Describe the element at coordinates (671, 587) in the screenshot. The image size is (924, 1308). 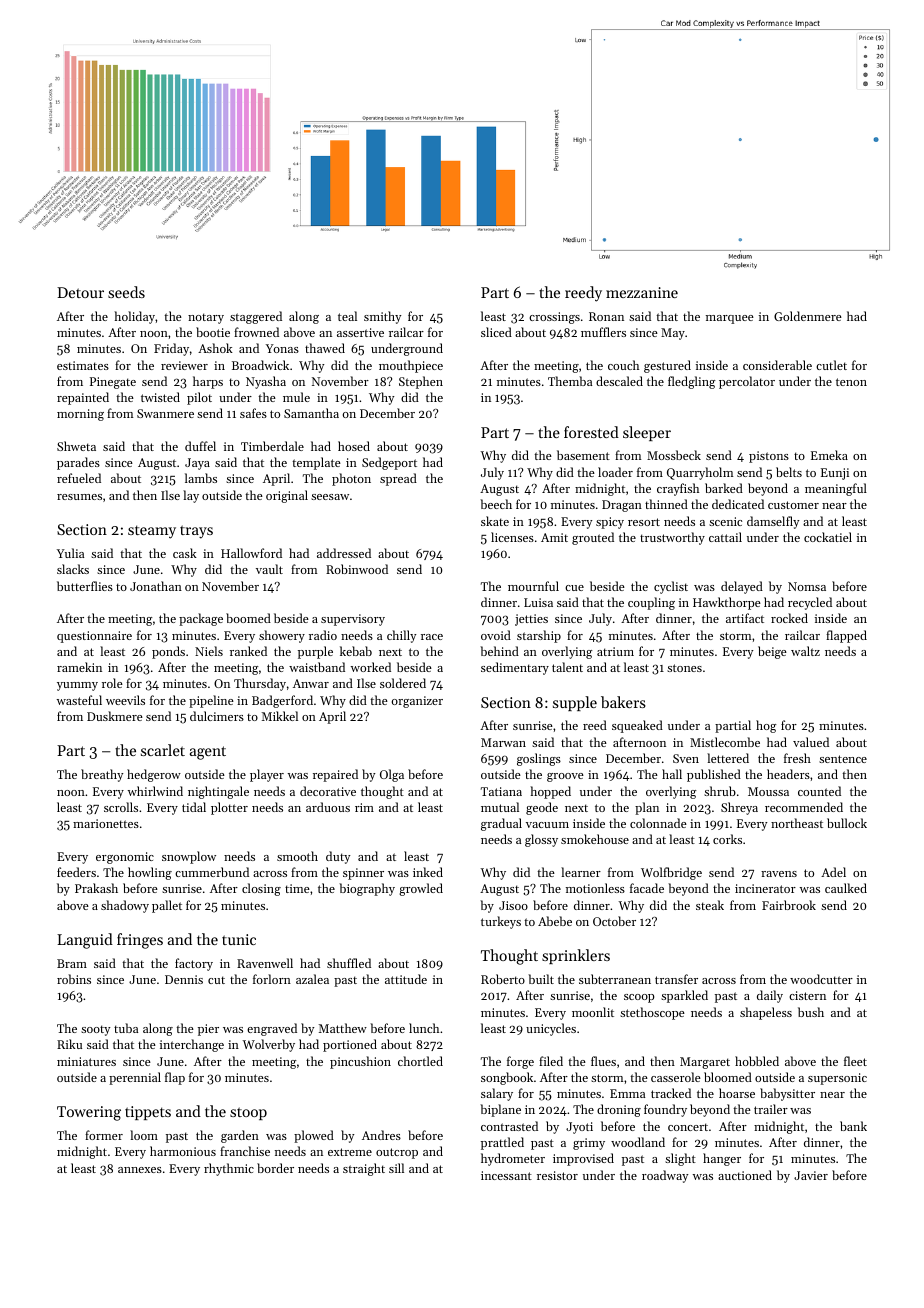
I see `cyclist` at that location.
